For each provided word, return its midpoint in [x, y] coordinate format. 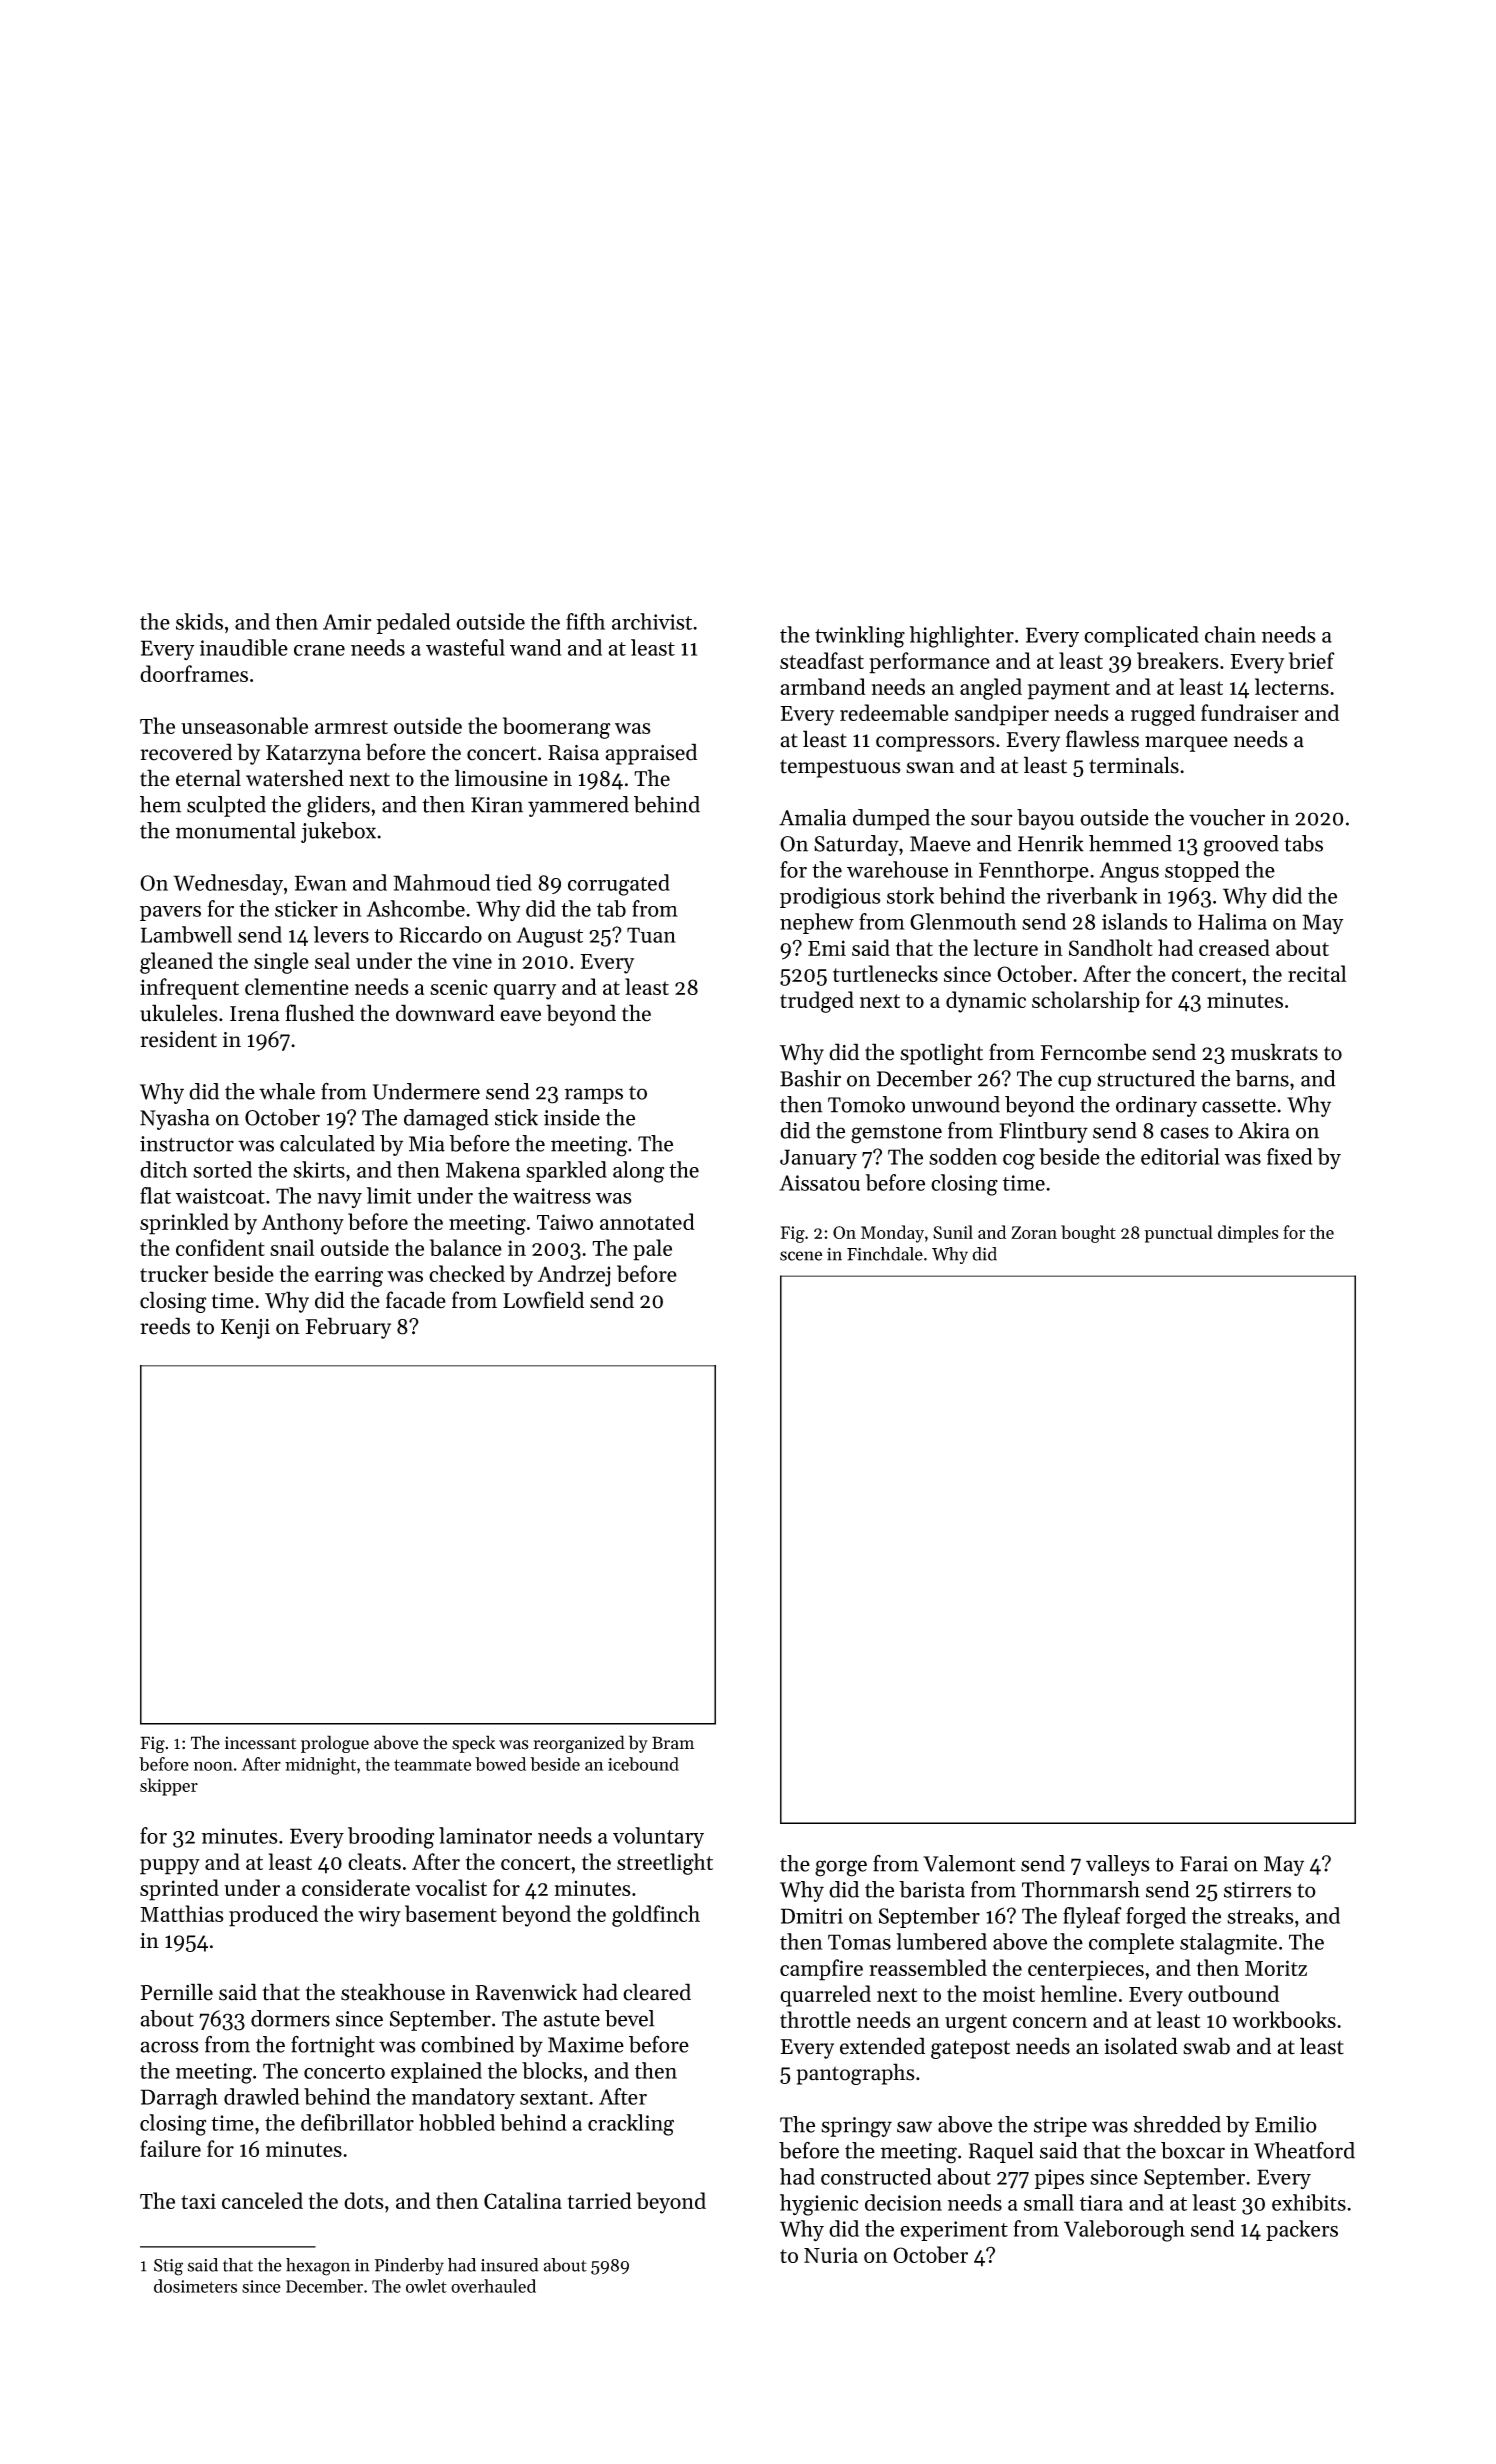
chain [1230, 634]
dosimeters [195, 2286]
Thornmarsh [1081, 1889]
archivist [652, 621]
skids [199, 621]
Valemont [969, 1863]
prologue [335, 1744]
